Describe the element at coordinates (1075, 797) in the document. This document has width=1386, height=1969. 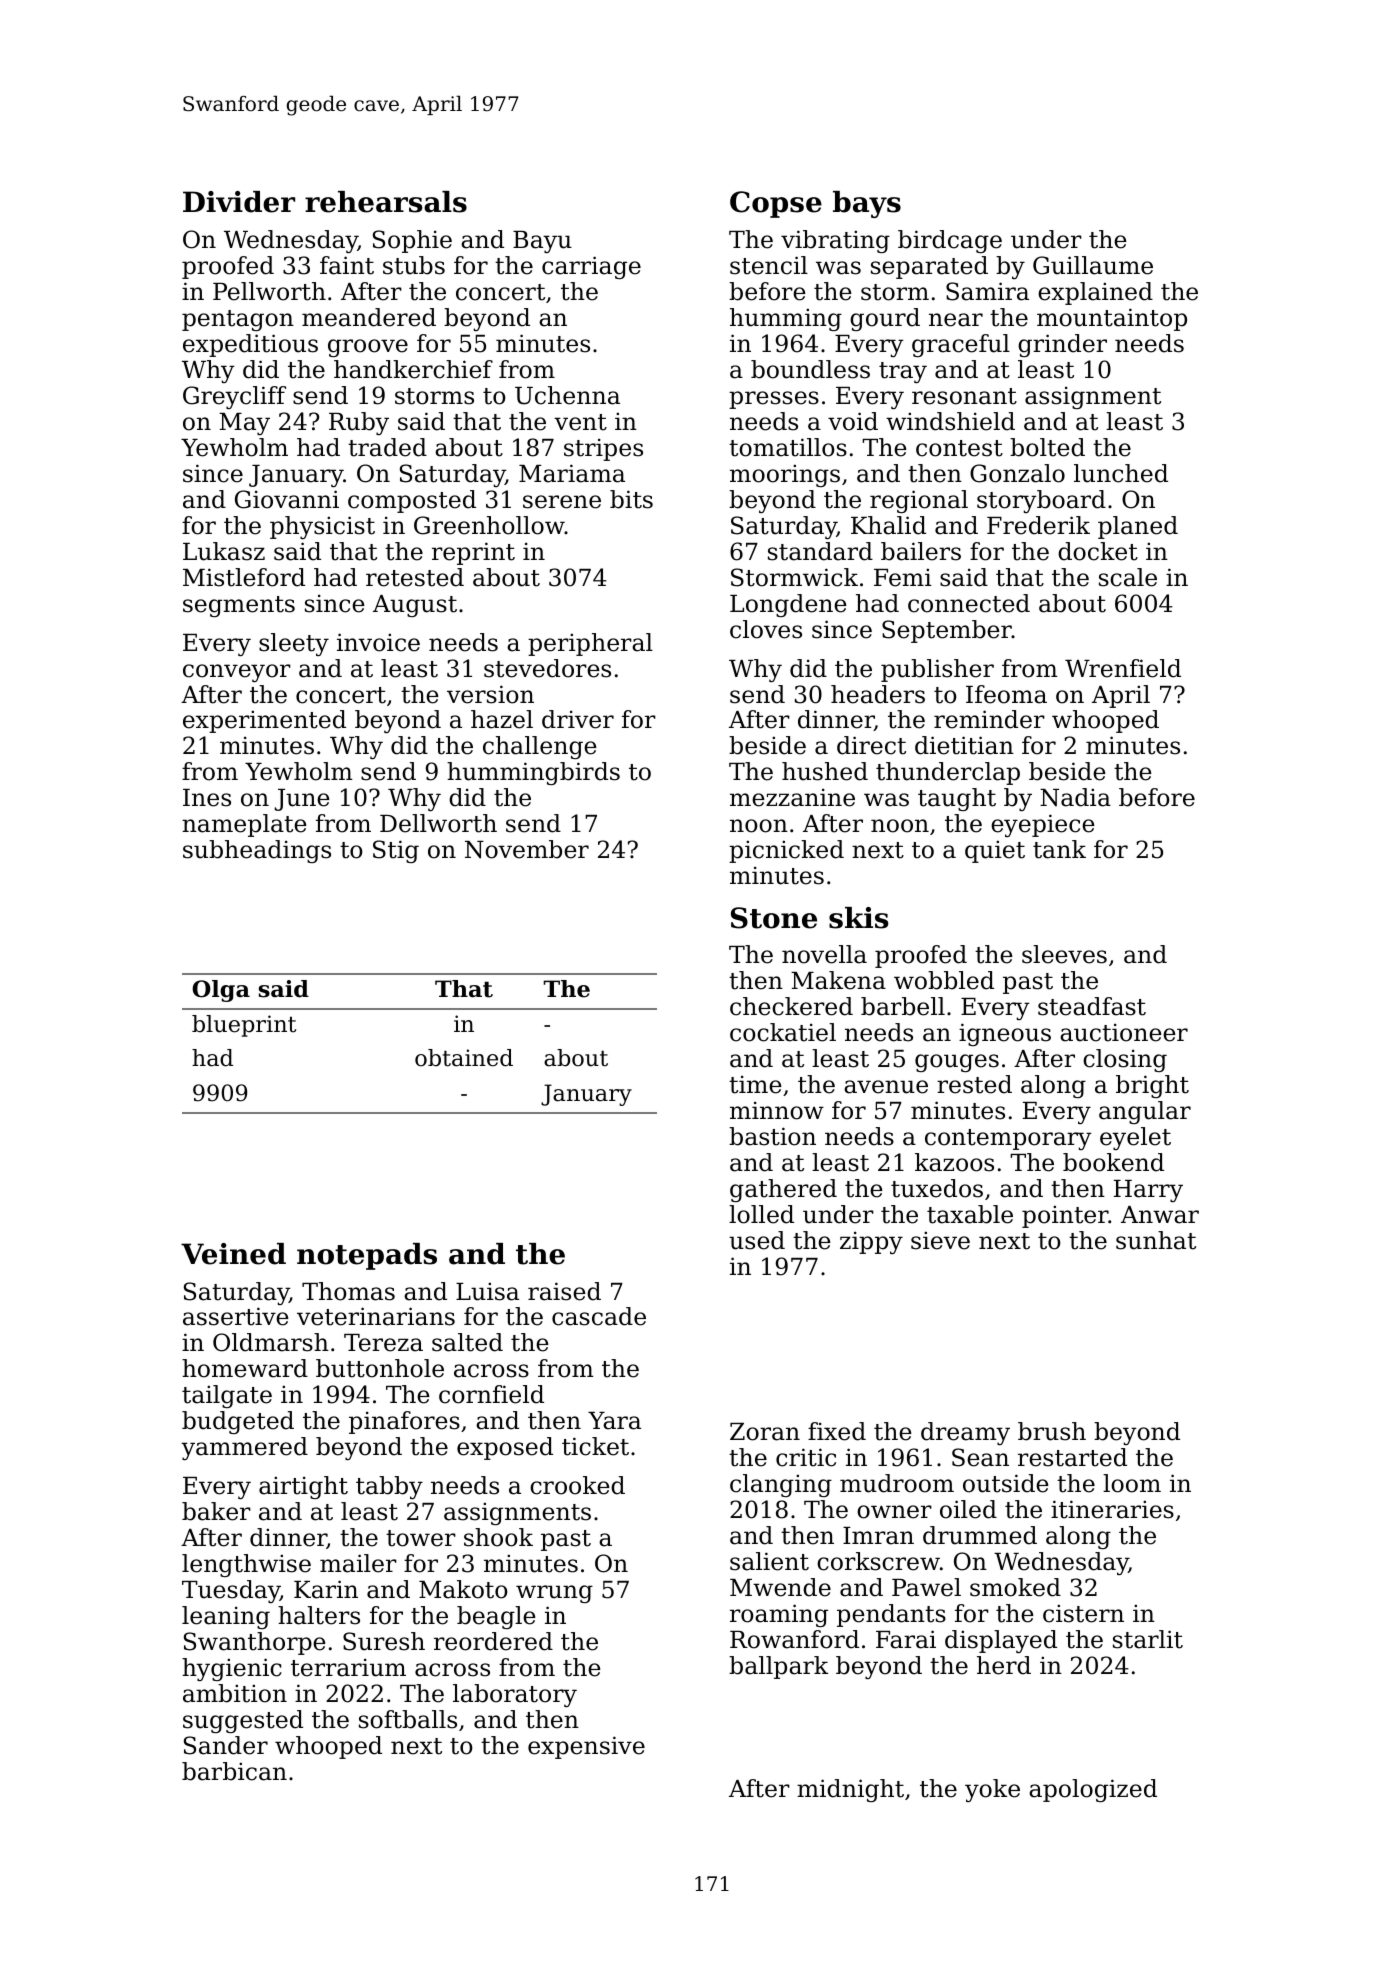
I see `Nadia` at that location.
